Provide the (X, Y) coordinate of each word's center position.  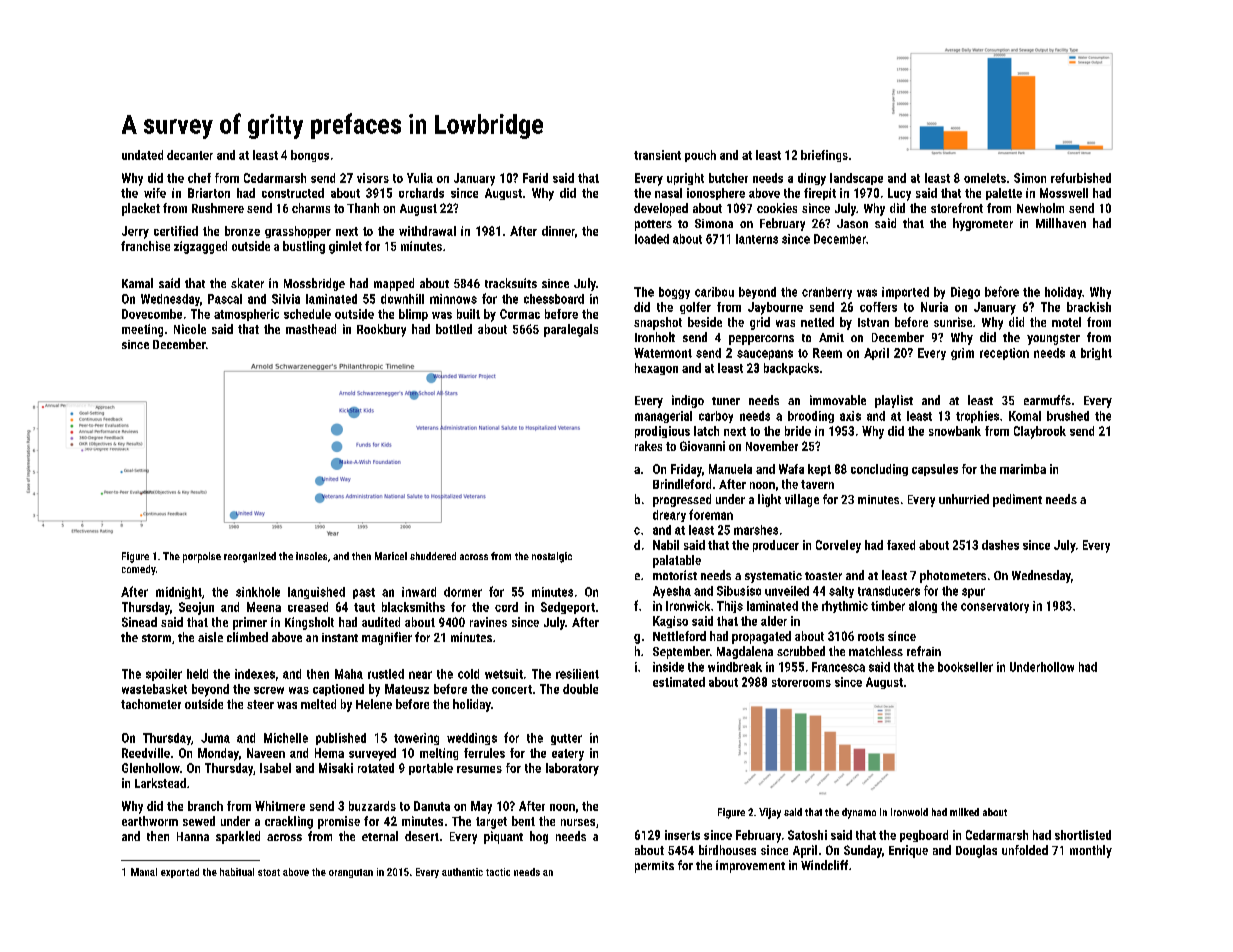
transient (657, 155)
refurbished (1081, 178)
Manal (144, 872)
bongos (310, 156)
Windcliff (824, 865)
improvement (750, 866)
